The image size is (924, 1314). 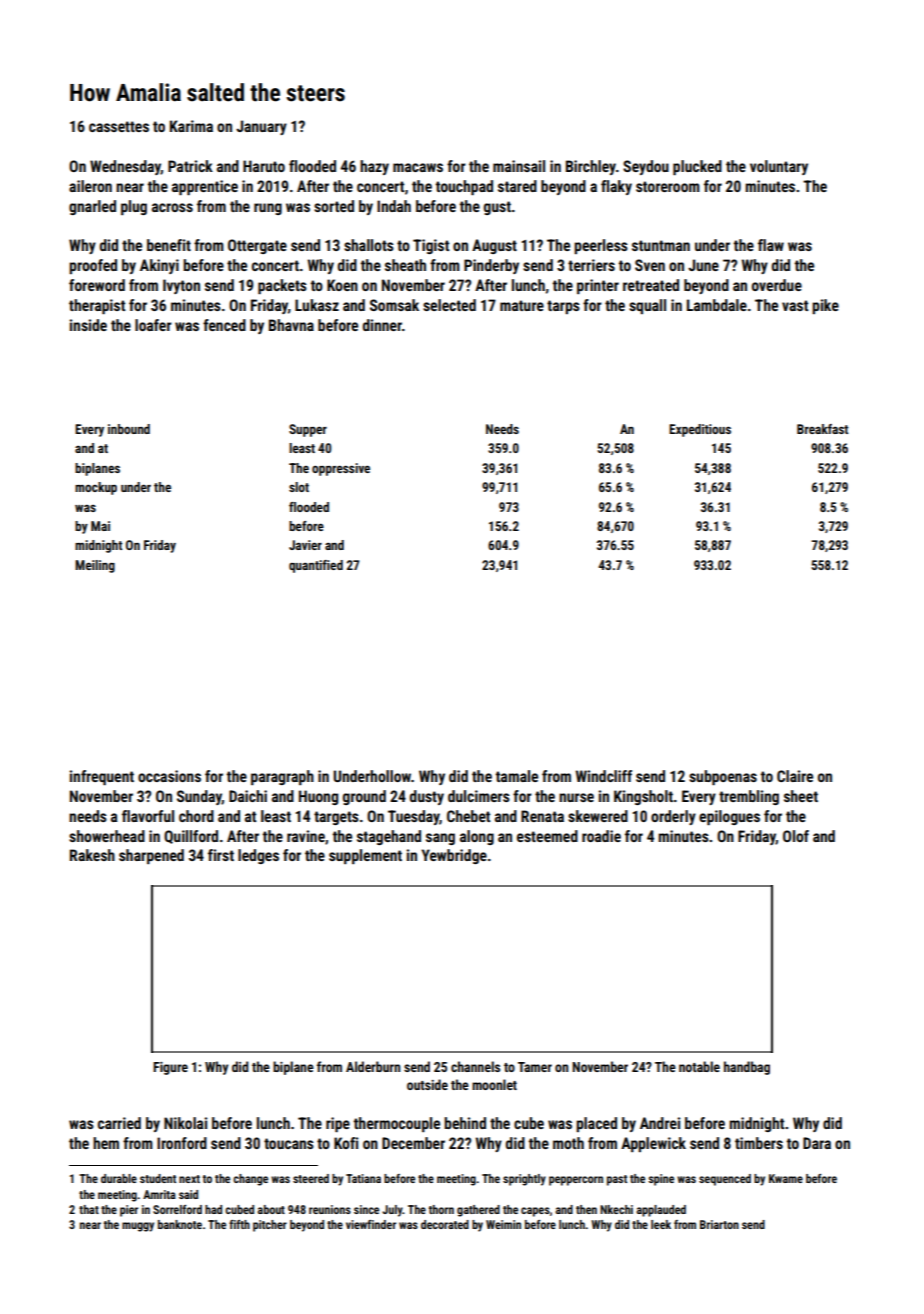 What do you see at coordinates (119, 126) in the screenshot?
I see `cassettes` at bounding box center [119, 126].
